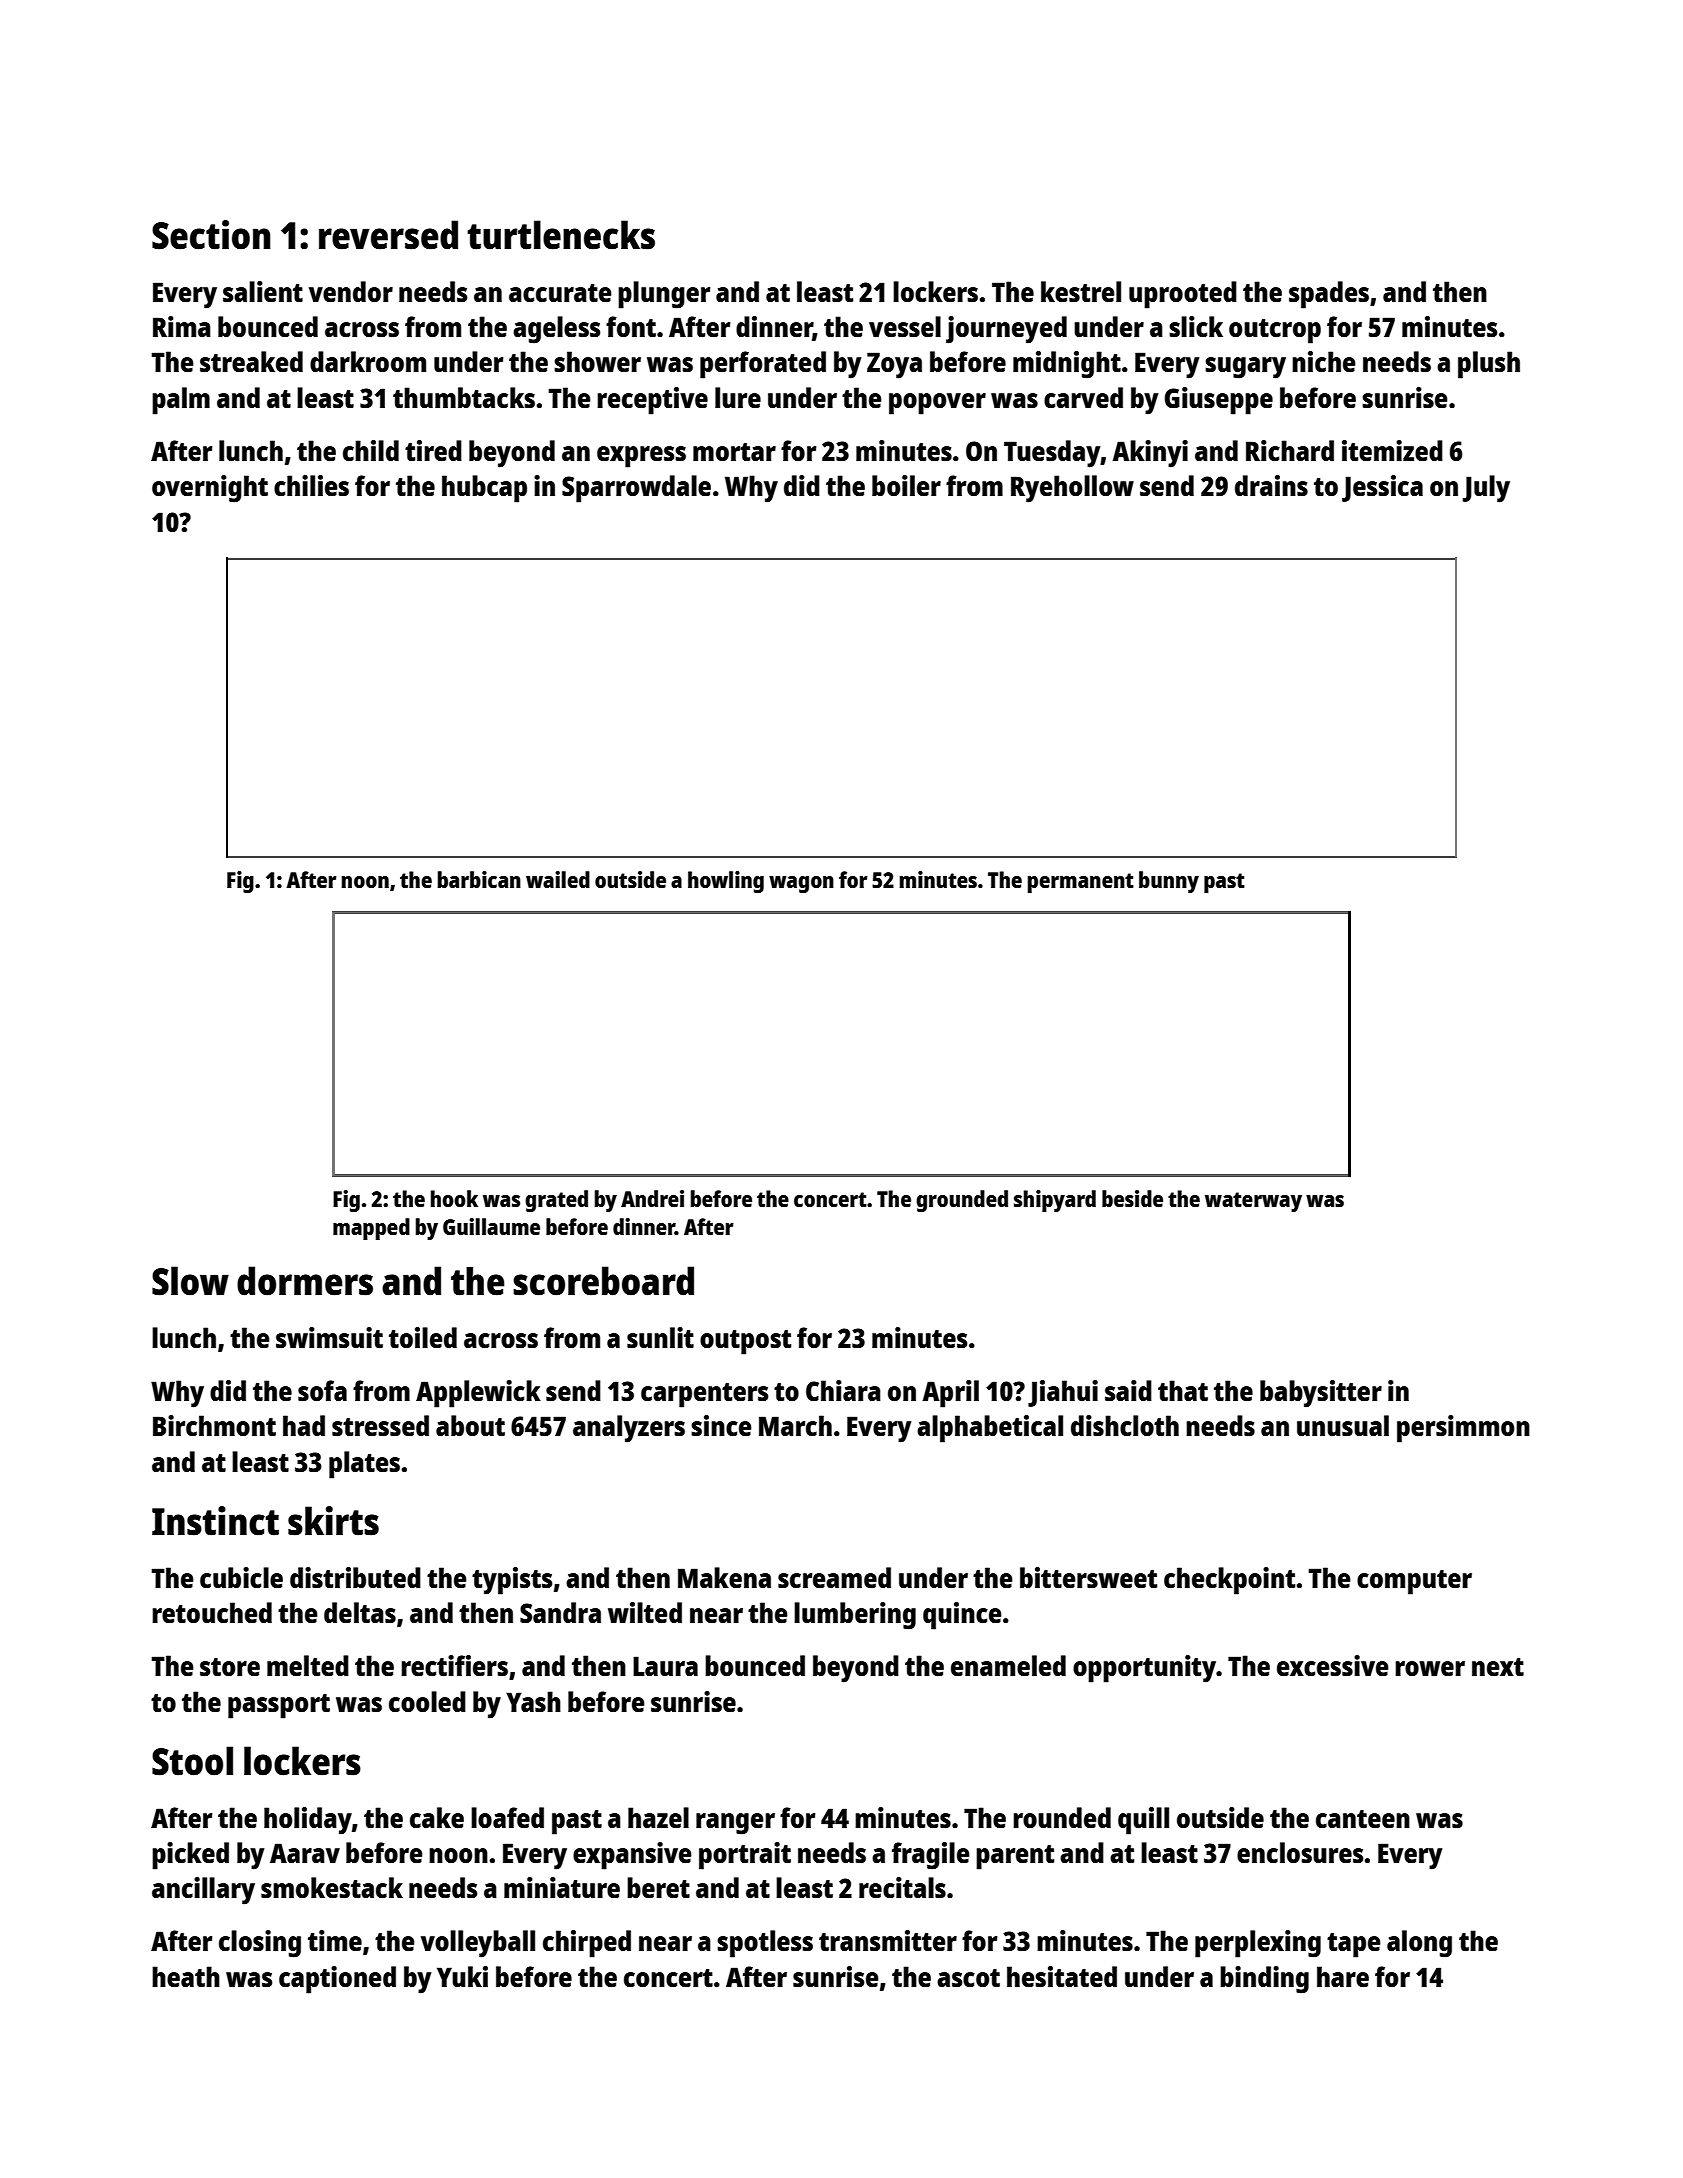 The image size is (1683, 2178). I want to click on Andrei, so click(652, 1198).
